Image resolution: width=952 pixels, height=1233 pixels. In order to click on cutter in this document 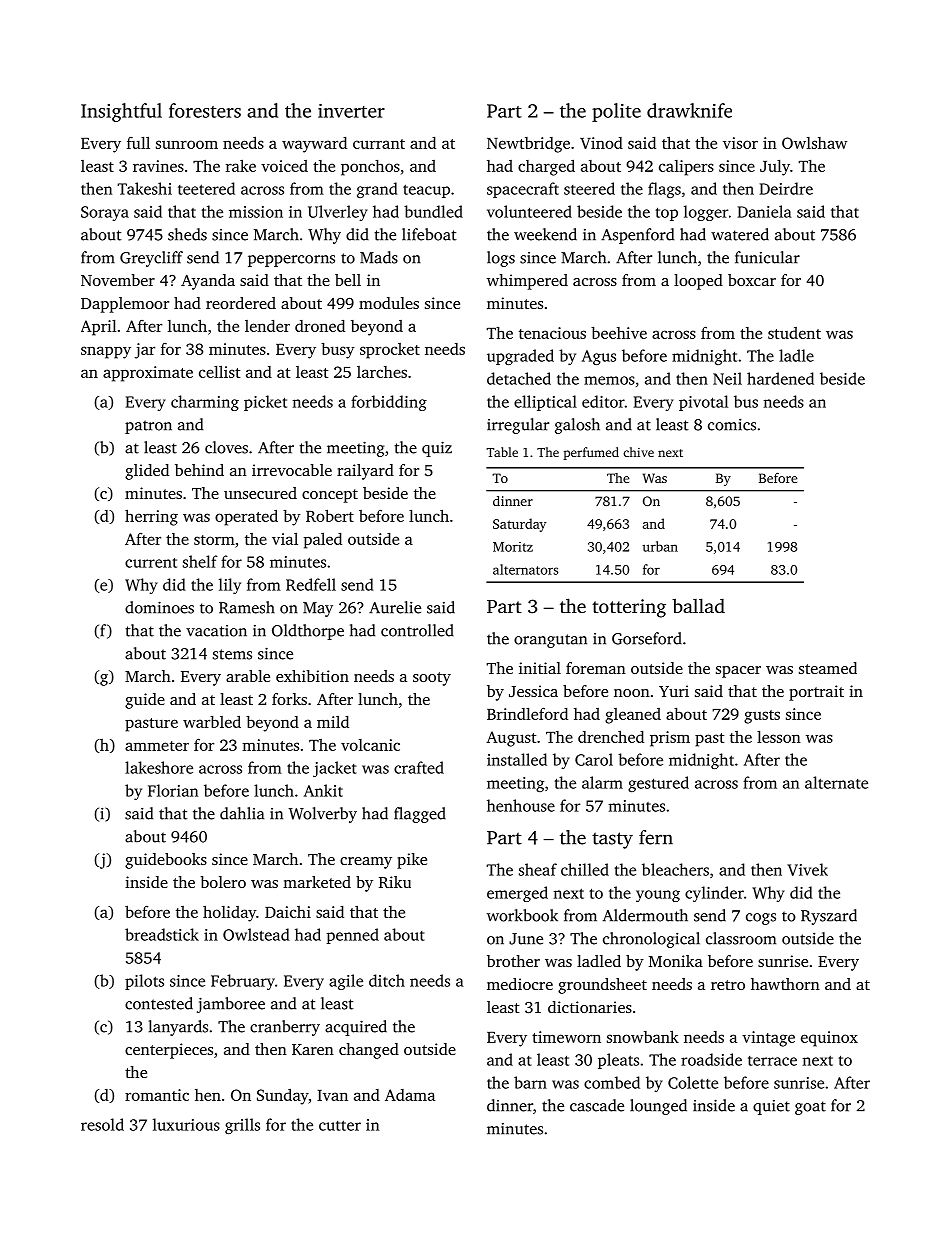, I will do `click(340, 1125)`.
